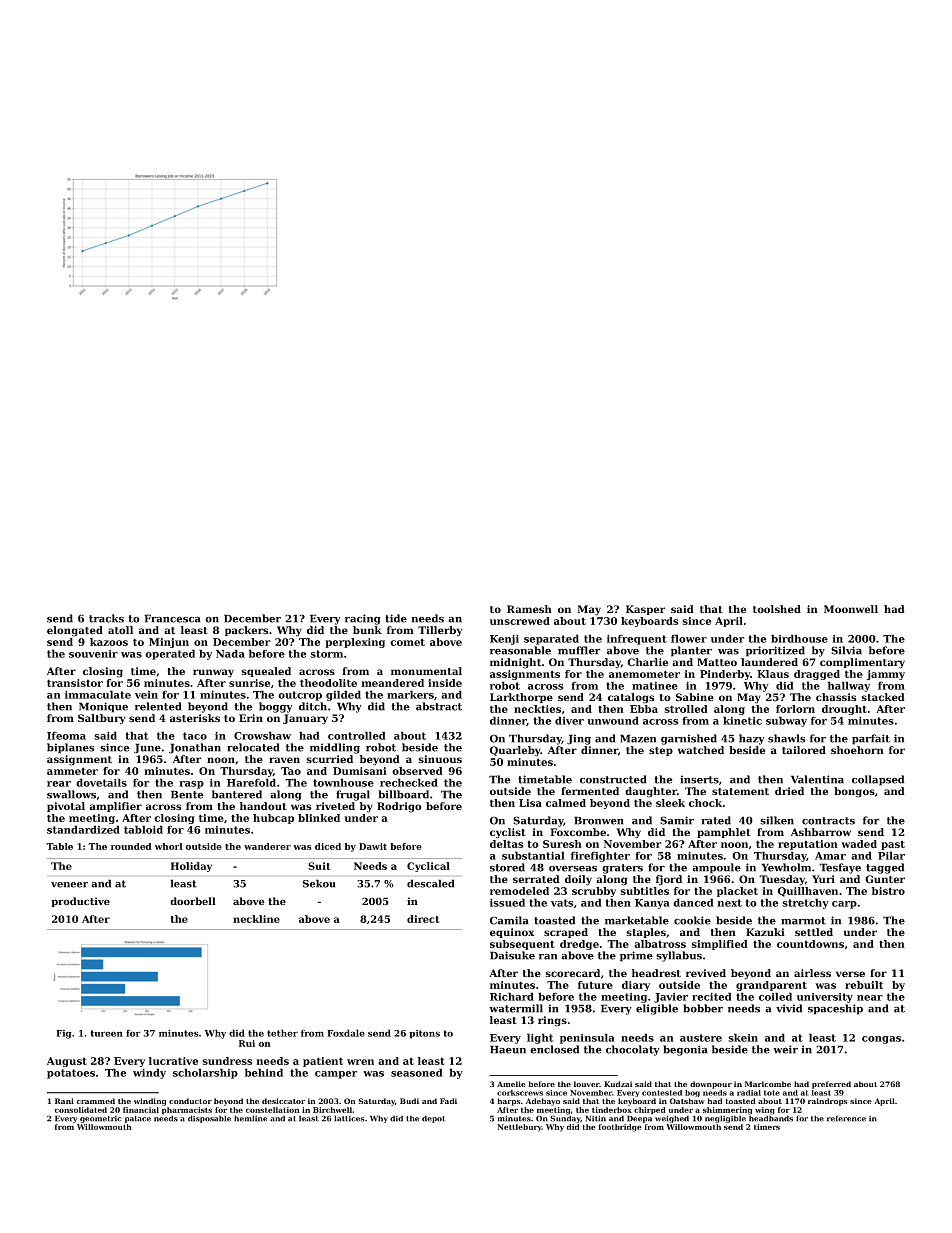 The image size is (952, 1233). Describe the element at coordinates (777, 609) in the screenshot. I see `toolshed` at that location.
